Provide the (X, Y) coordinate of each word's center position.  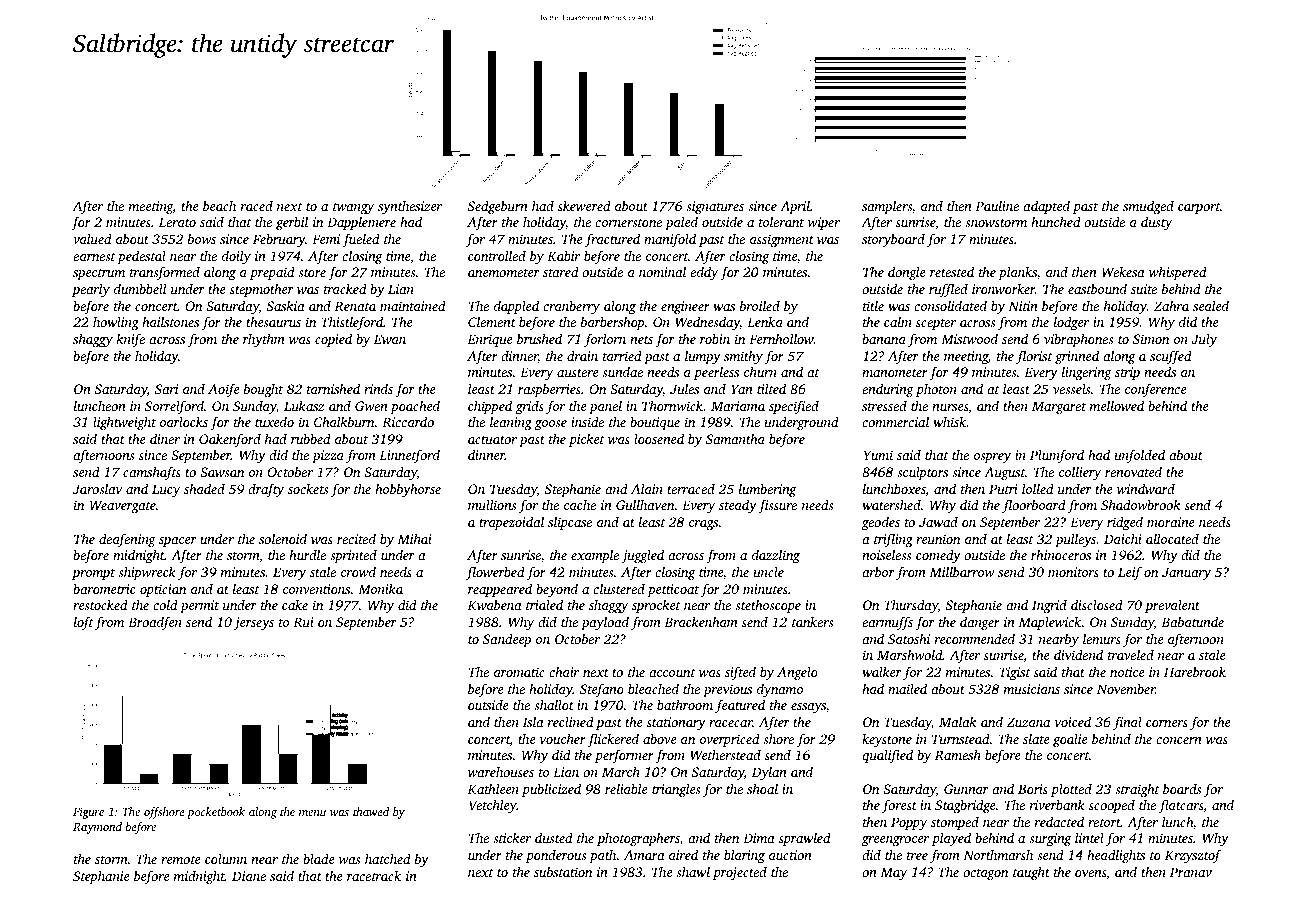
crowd (358, 571)
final (1127, 723)
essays (808, 708)
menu (312, 813)
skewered (584, 206)
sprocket (656, 606)
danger (980, 623)
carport (1199, 208)
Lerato (177, 222)
